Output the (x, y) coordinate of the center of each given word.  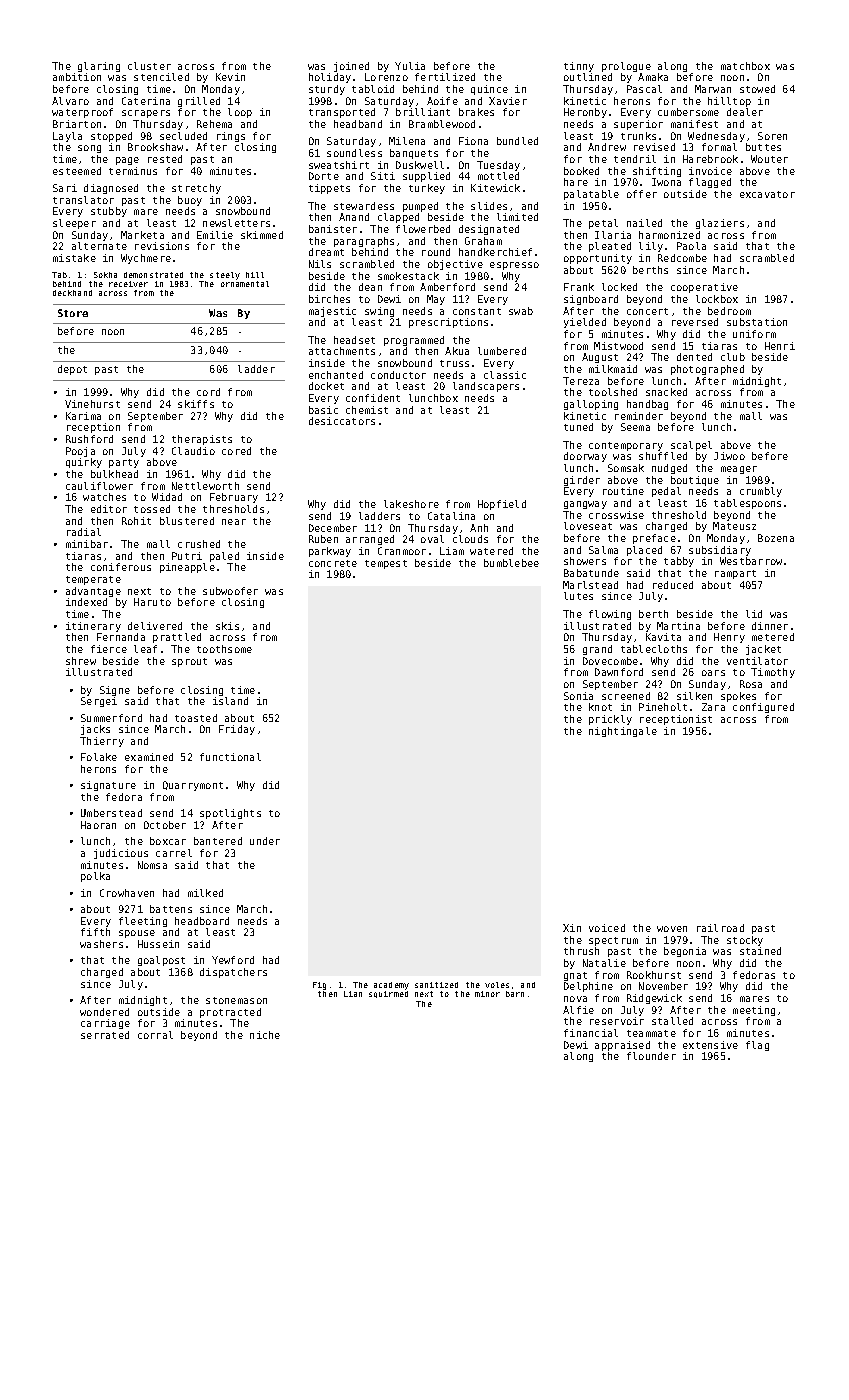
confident (373, 398)
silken (694, 696)
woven (672, 929)
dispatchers (233, 973)
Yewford (233, 960)
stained (760, 951)
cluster (149, 66)
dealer (745, 112)
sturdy (327, 90)
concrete (333, 563)
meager (739, 470)
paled (224, 557)
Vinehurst (92, 404)
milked (205, 893)
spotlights (230, 814)
